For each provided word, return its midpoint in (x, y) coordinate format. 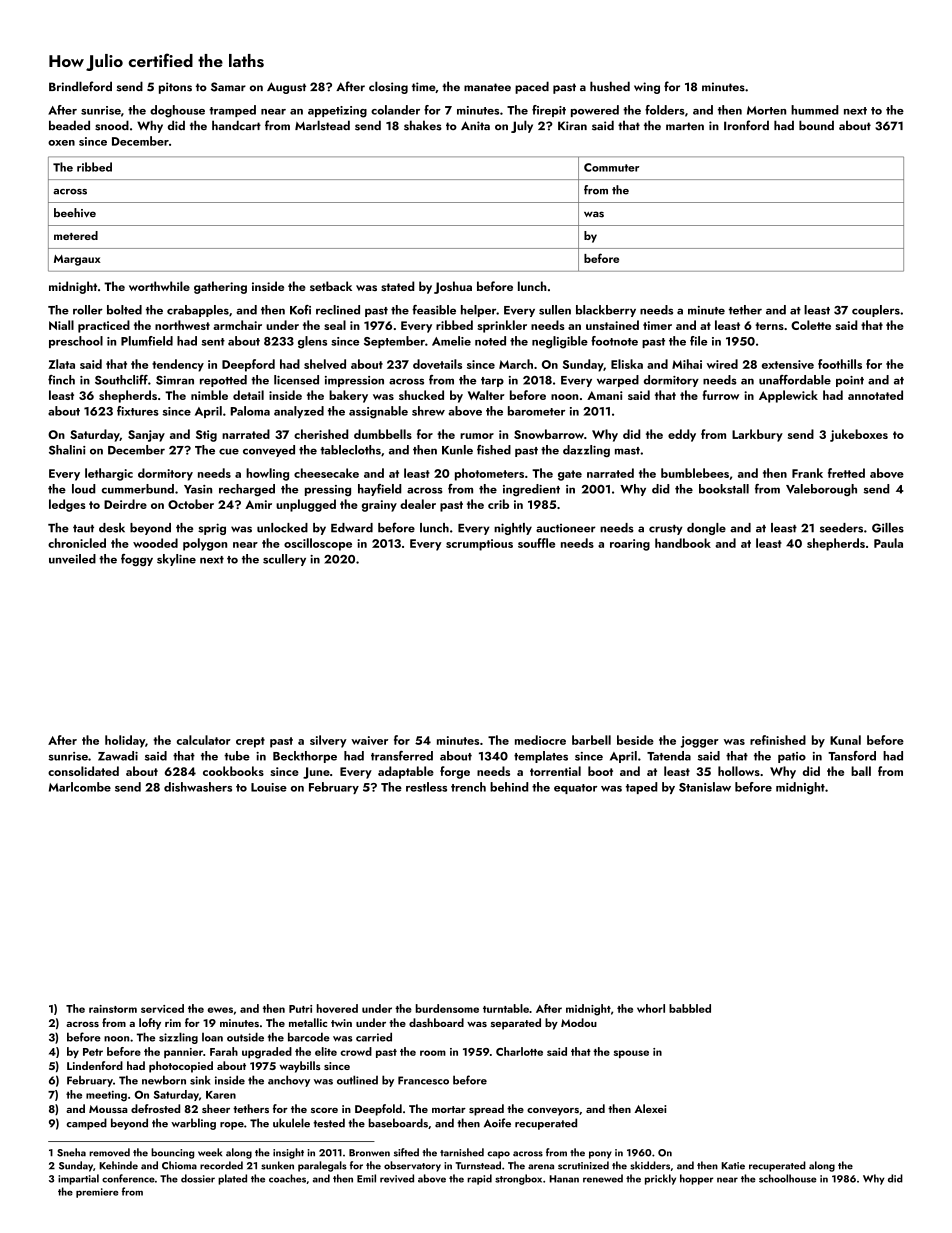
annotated (875, 395)
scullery (284, 560)
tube (237, 756)
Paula (888, 543)
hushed (610, 86)
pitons (175, 88)
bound (816, 125)
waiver (369, 740)
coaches (287, 1178)
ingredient (531, 490)
